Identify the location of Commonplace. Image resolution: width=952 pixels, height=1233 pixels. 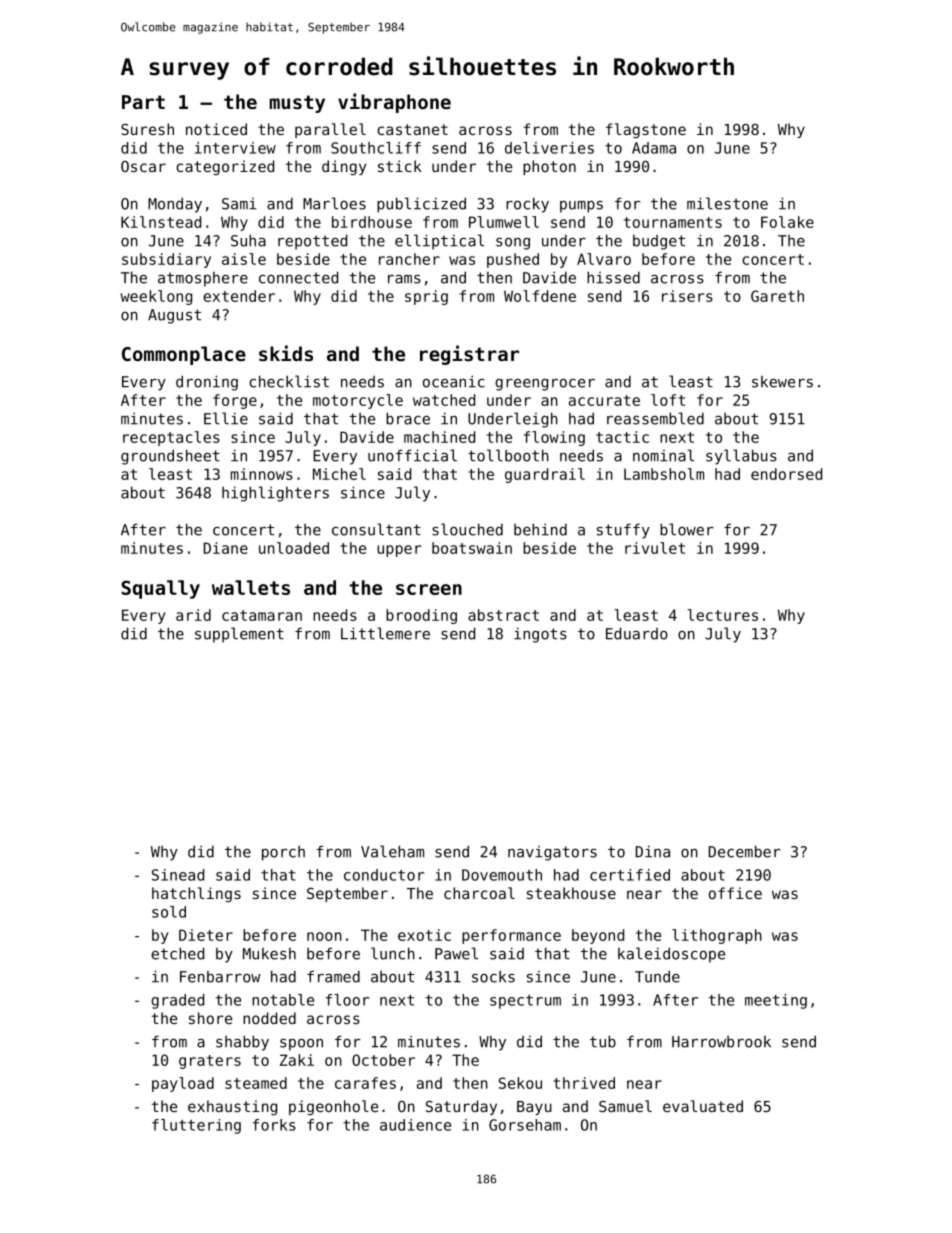
(184, 355).
